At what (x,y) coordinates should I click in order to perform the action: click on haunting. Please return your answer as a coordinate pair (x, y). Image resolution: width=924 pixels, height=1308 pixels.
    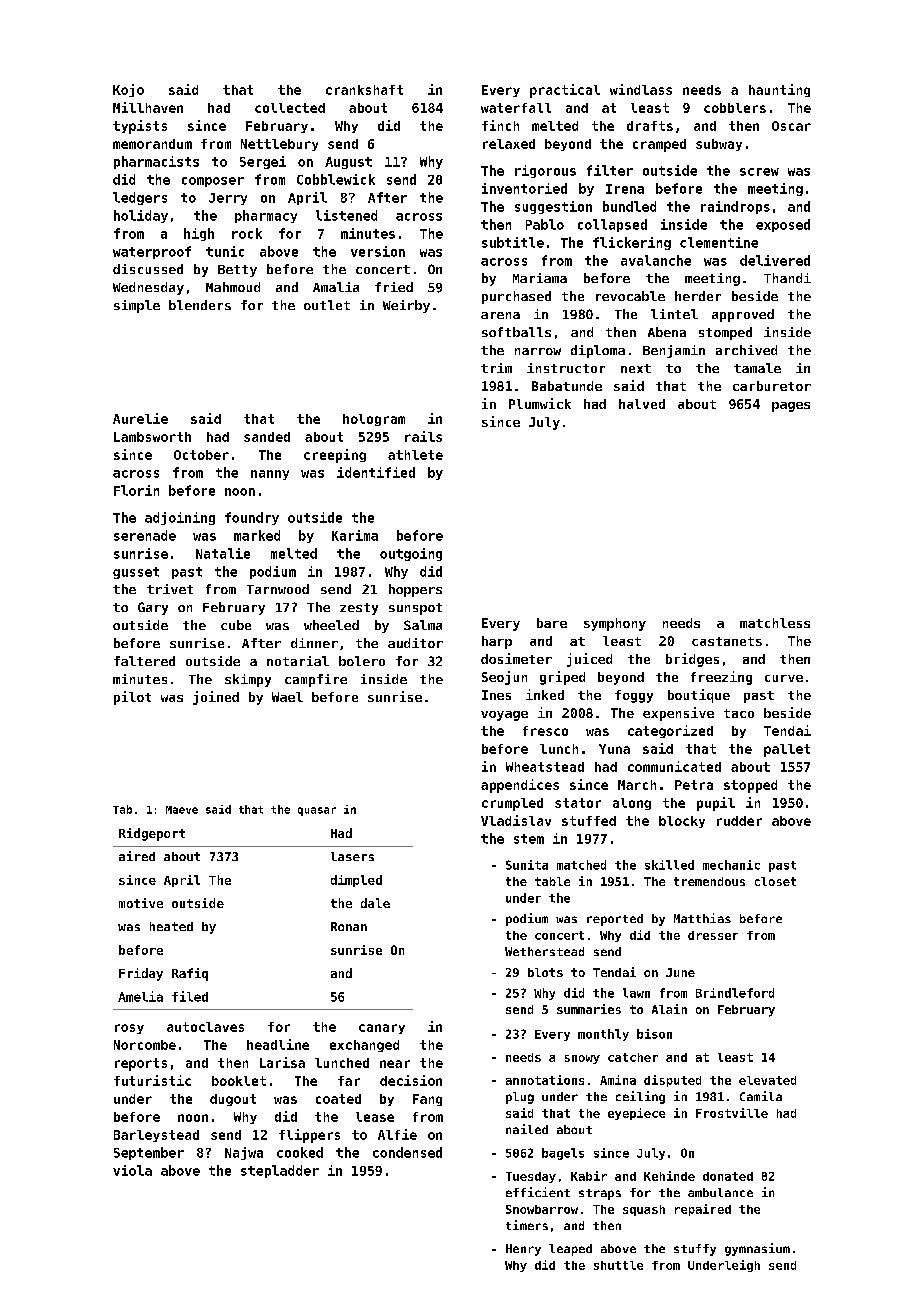
    Looking at the image, I should click on (779, 90).
